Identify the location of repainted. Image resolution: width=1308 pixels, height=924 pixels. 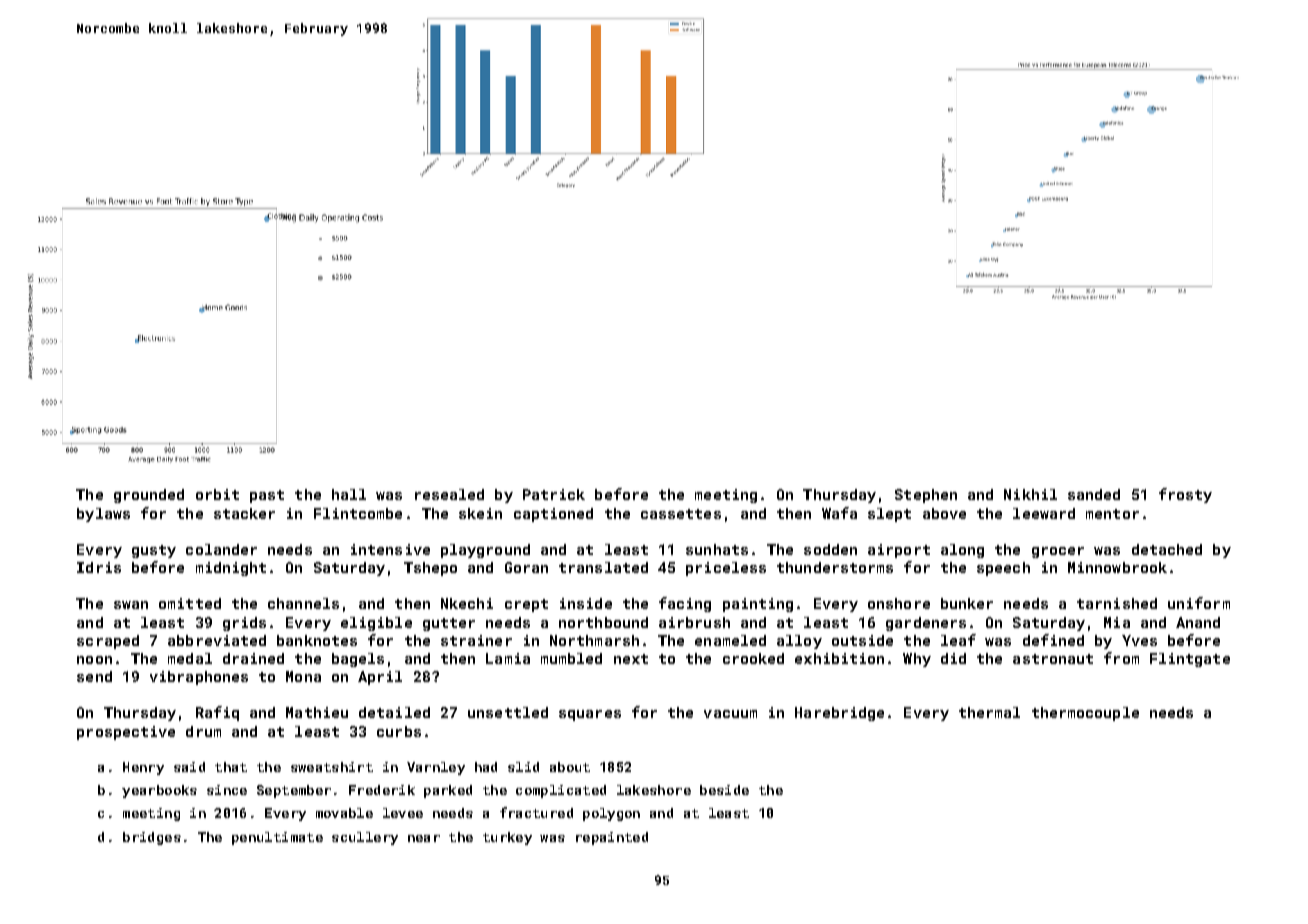
(612, 838).
